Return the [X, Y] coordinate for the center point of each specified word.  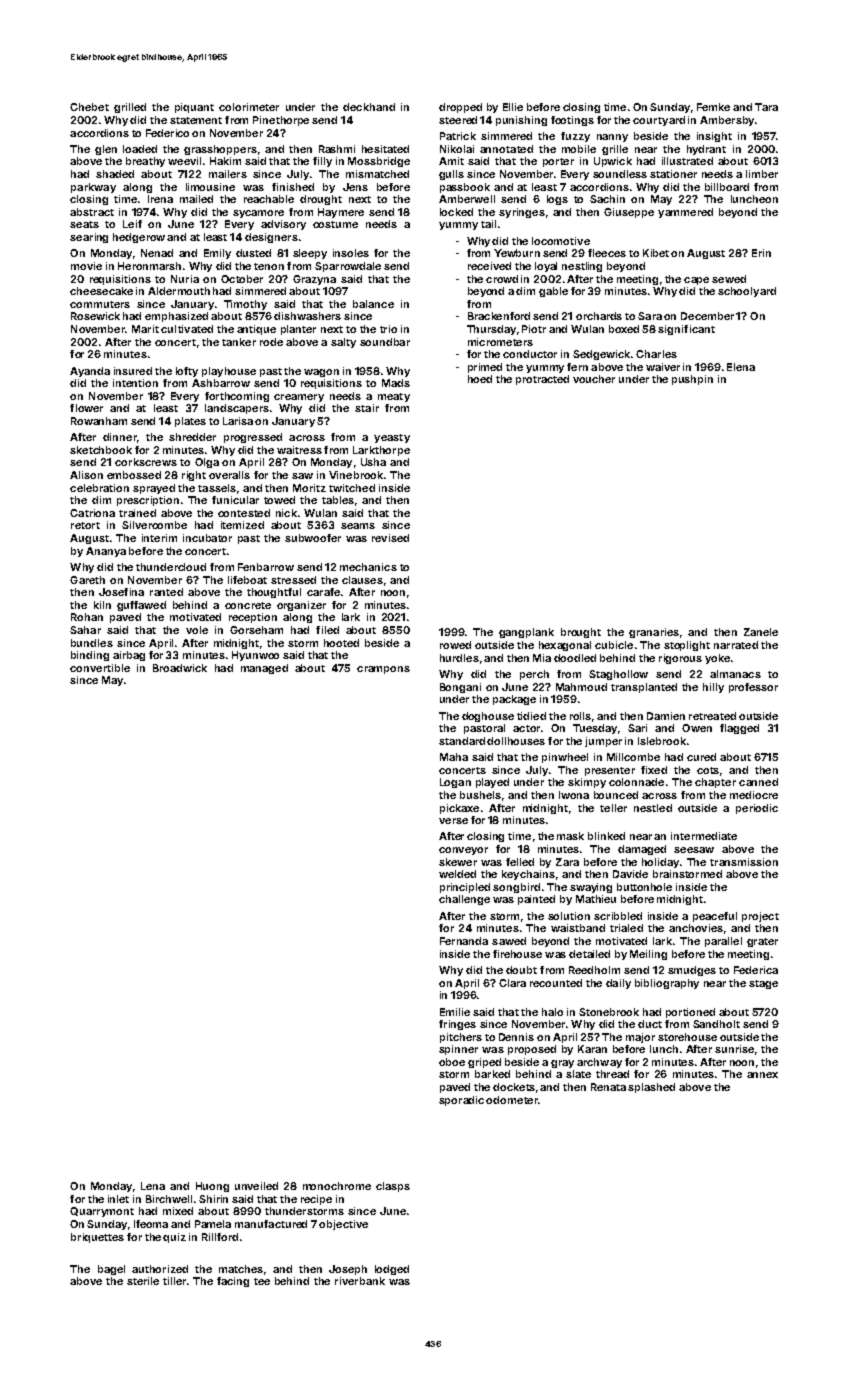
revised [390, 538]
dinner [120, 437]
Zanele [761, 632]
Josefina [121, 592]
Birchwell [169, 1199]
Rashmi [337, 149]
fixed [654, 770]
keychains [528, 875]
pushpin [692, 380]
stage [763, 984]
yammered [685, 213]
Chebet [89, 107]
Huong [212, 1187]
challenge [464, 900]
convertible [100, 668]
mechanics [368, 567]
